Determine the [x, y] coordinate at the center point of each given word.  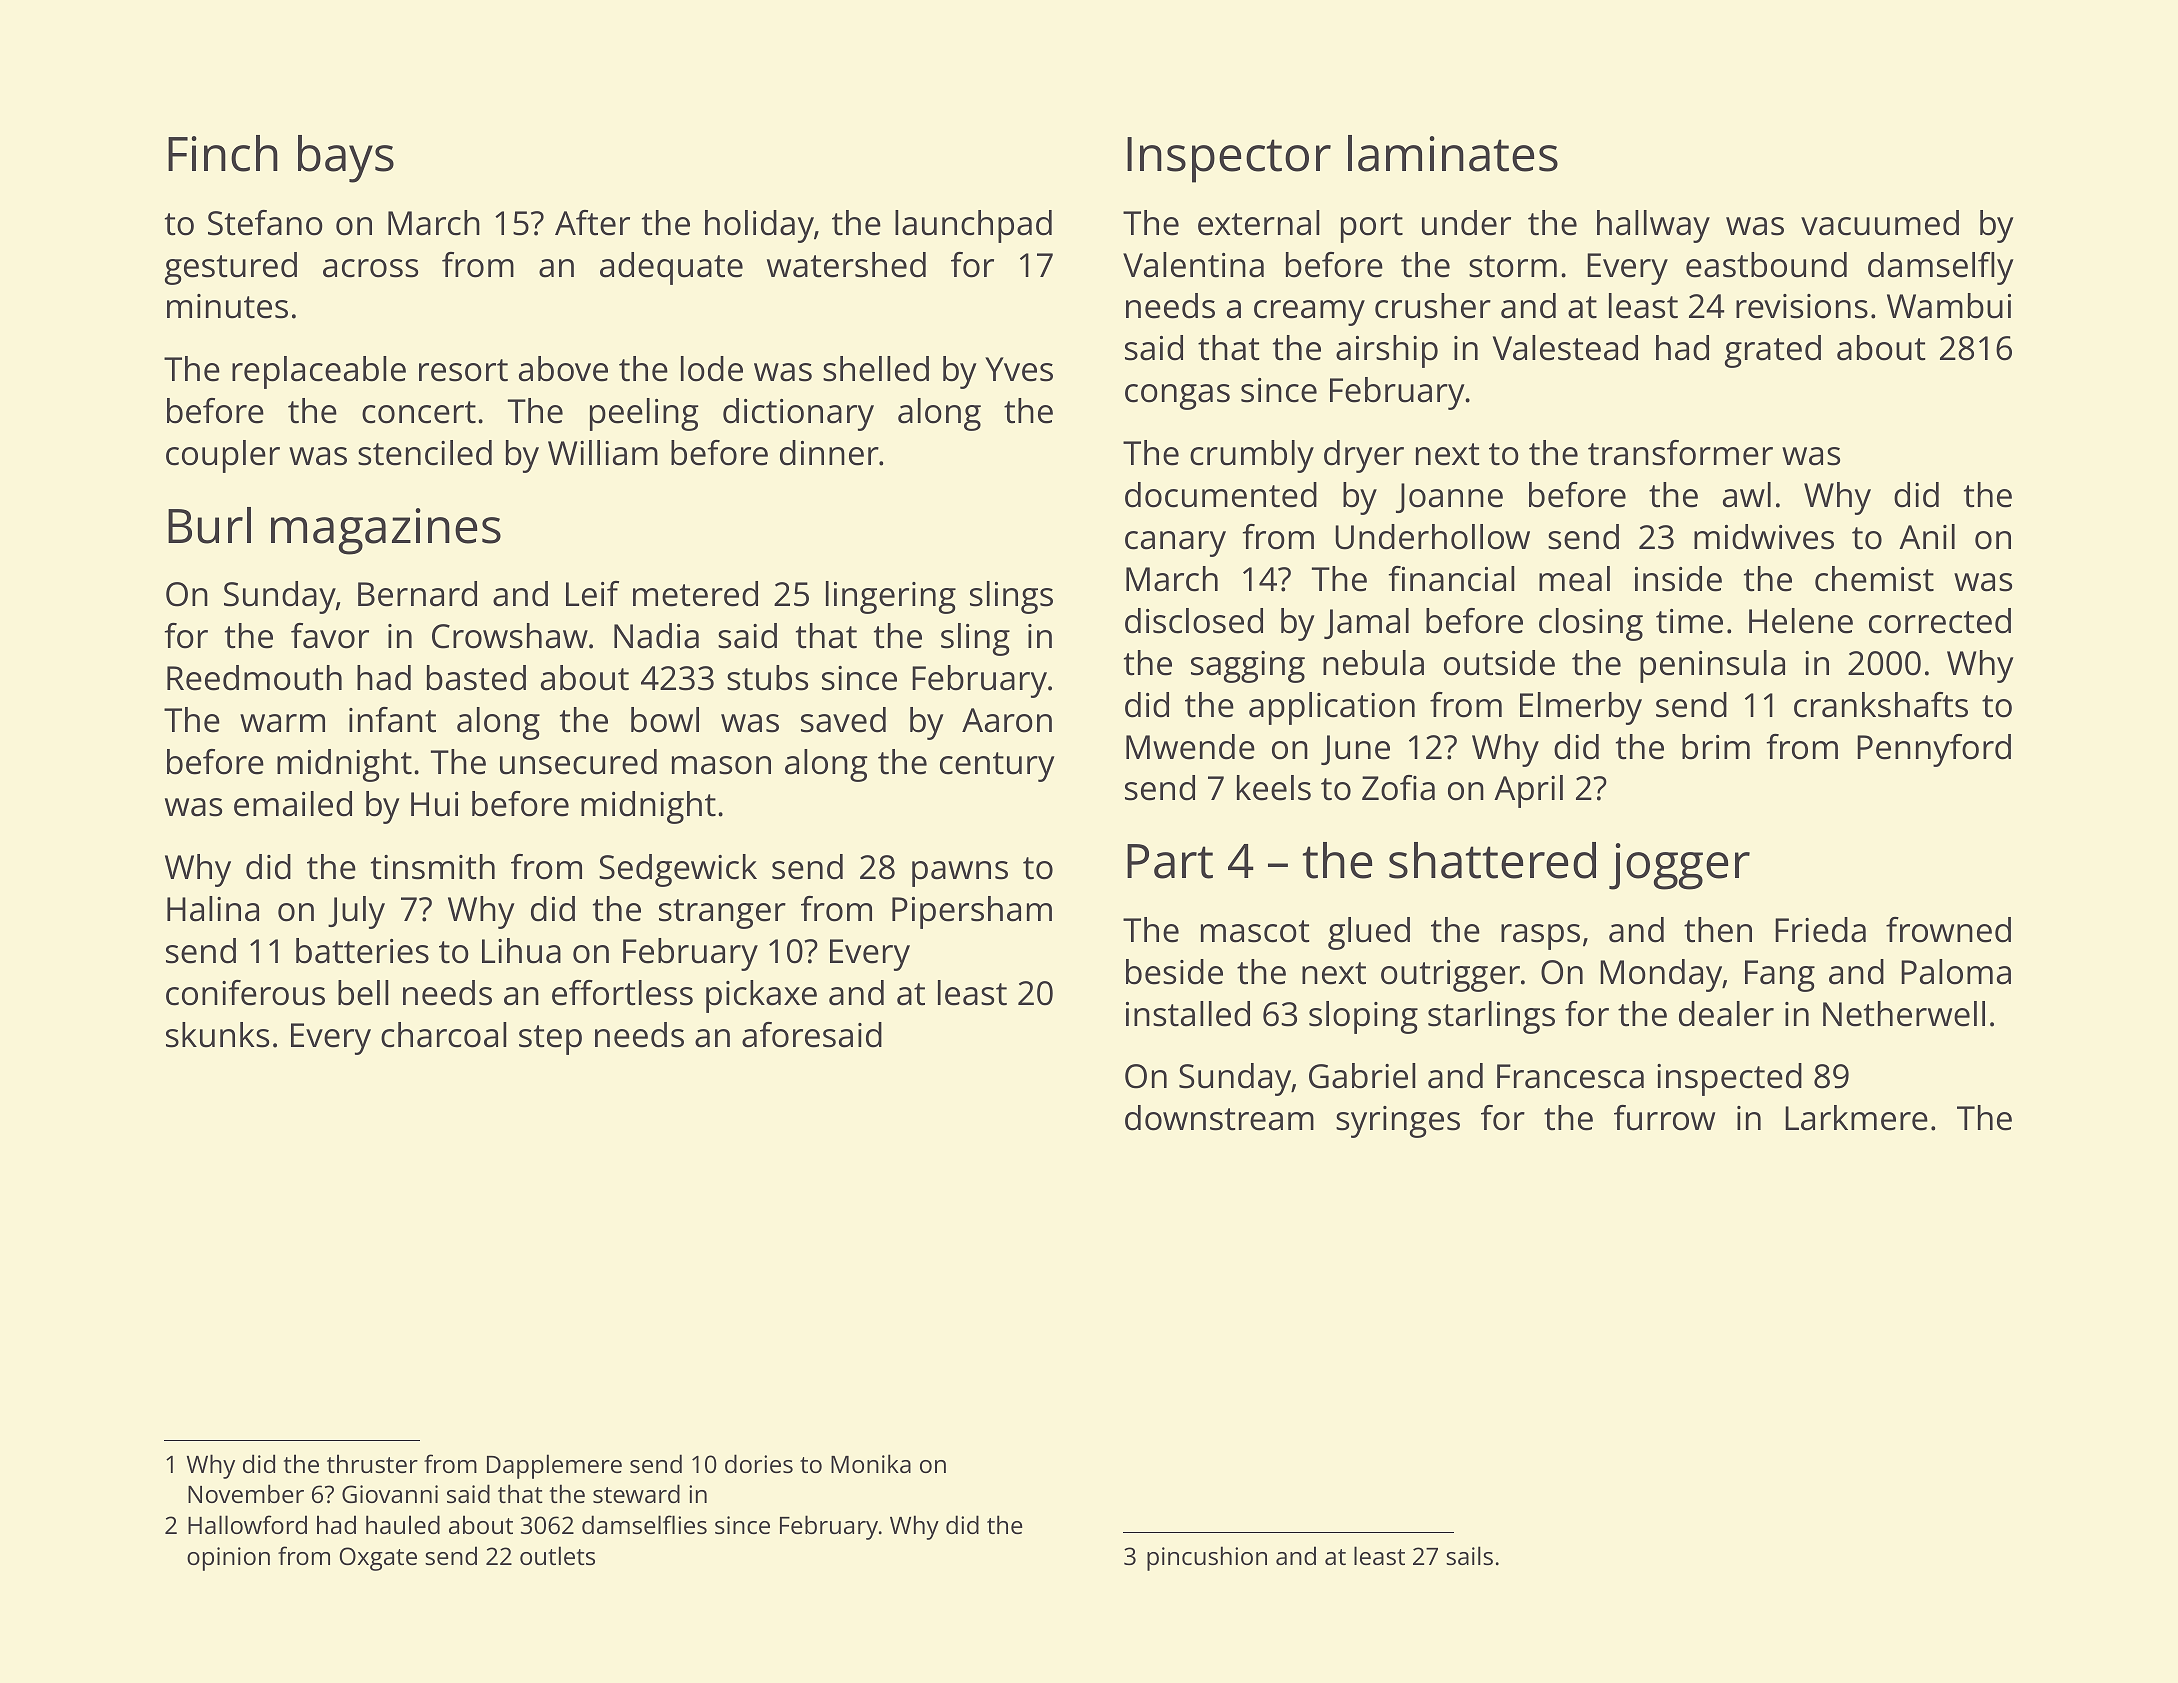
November [246, 1493]
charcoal [444, 1035]
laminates [1453, 153]
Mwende [1190, 747]
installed [1188, 1014]
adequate [671, 268]
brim [1716, 747]
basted [476, 678]
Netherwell [1904, 1014]
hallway [1653, 226]
